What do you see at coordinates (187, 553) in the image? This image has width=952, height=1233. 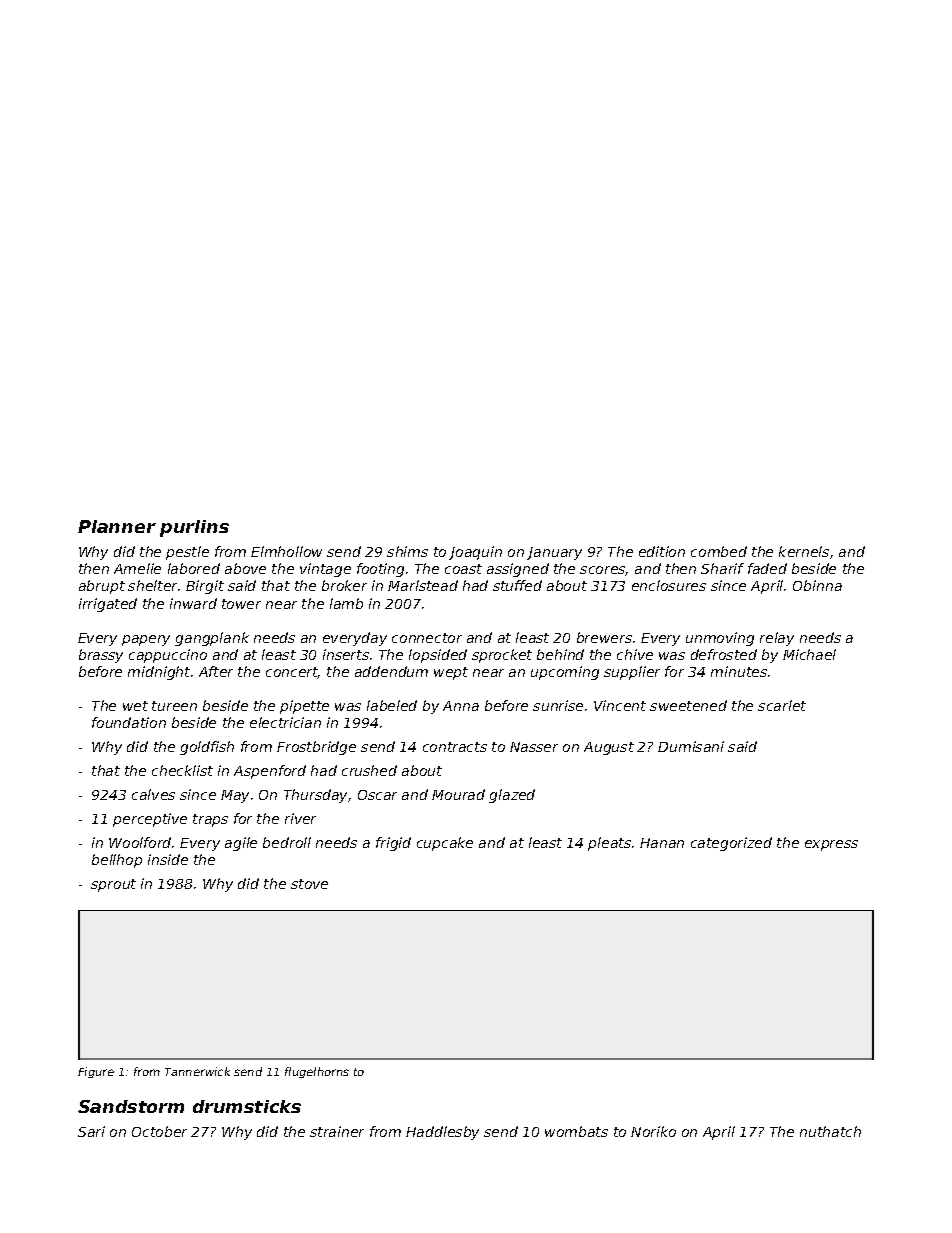 I see `pestle` at bounding box center [187, 553].
